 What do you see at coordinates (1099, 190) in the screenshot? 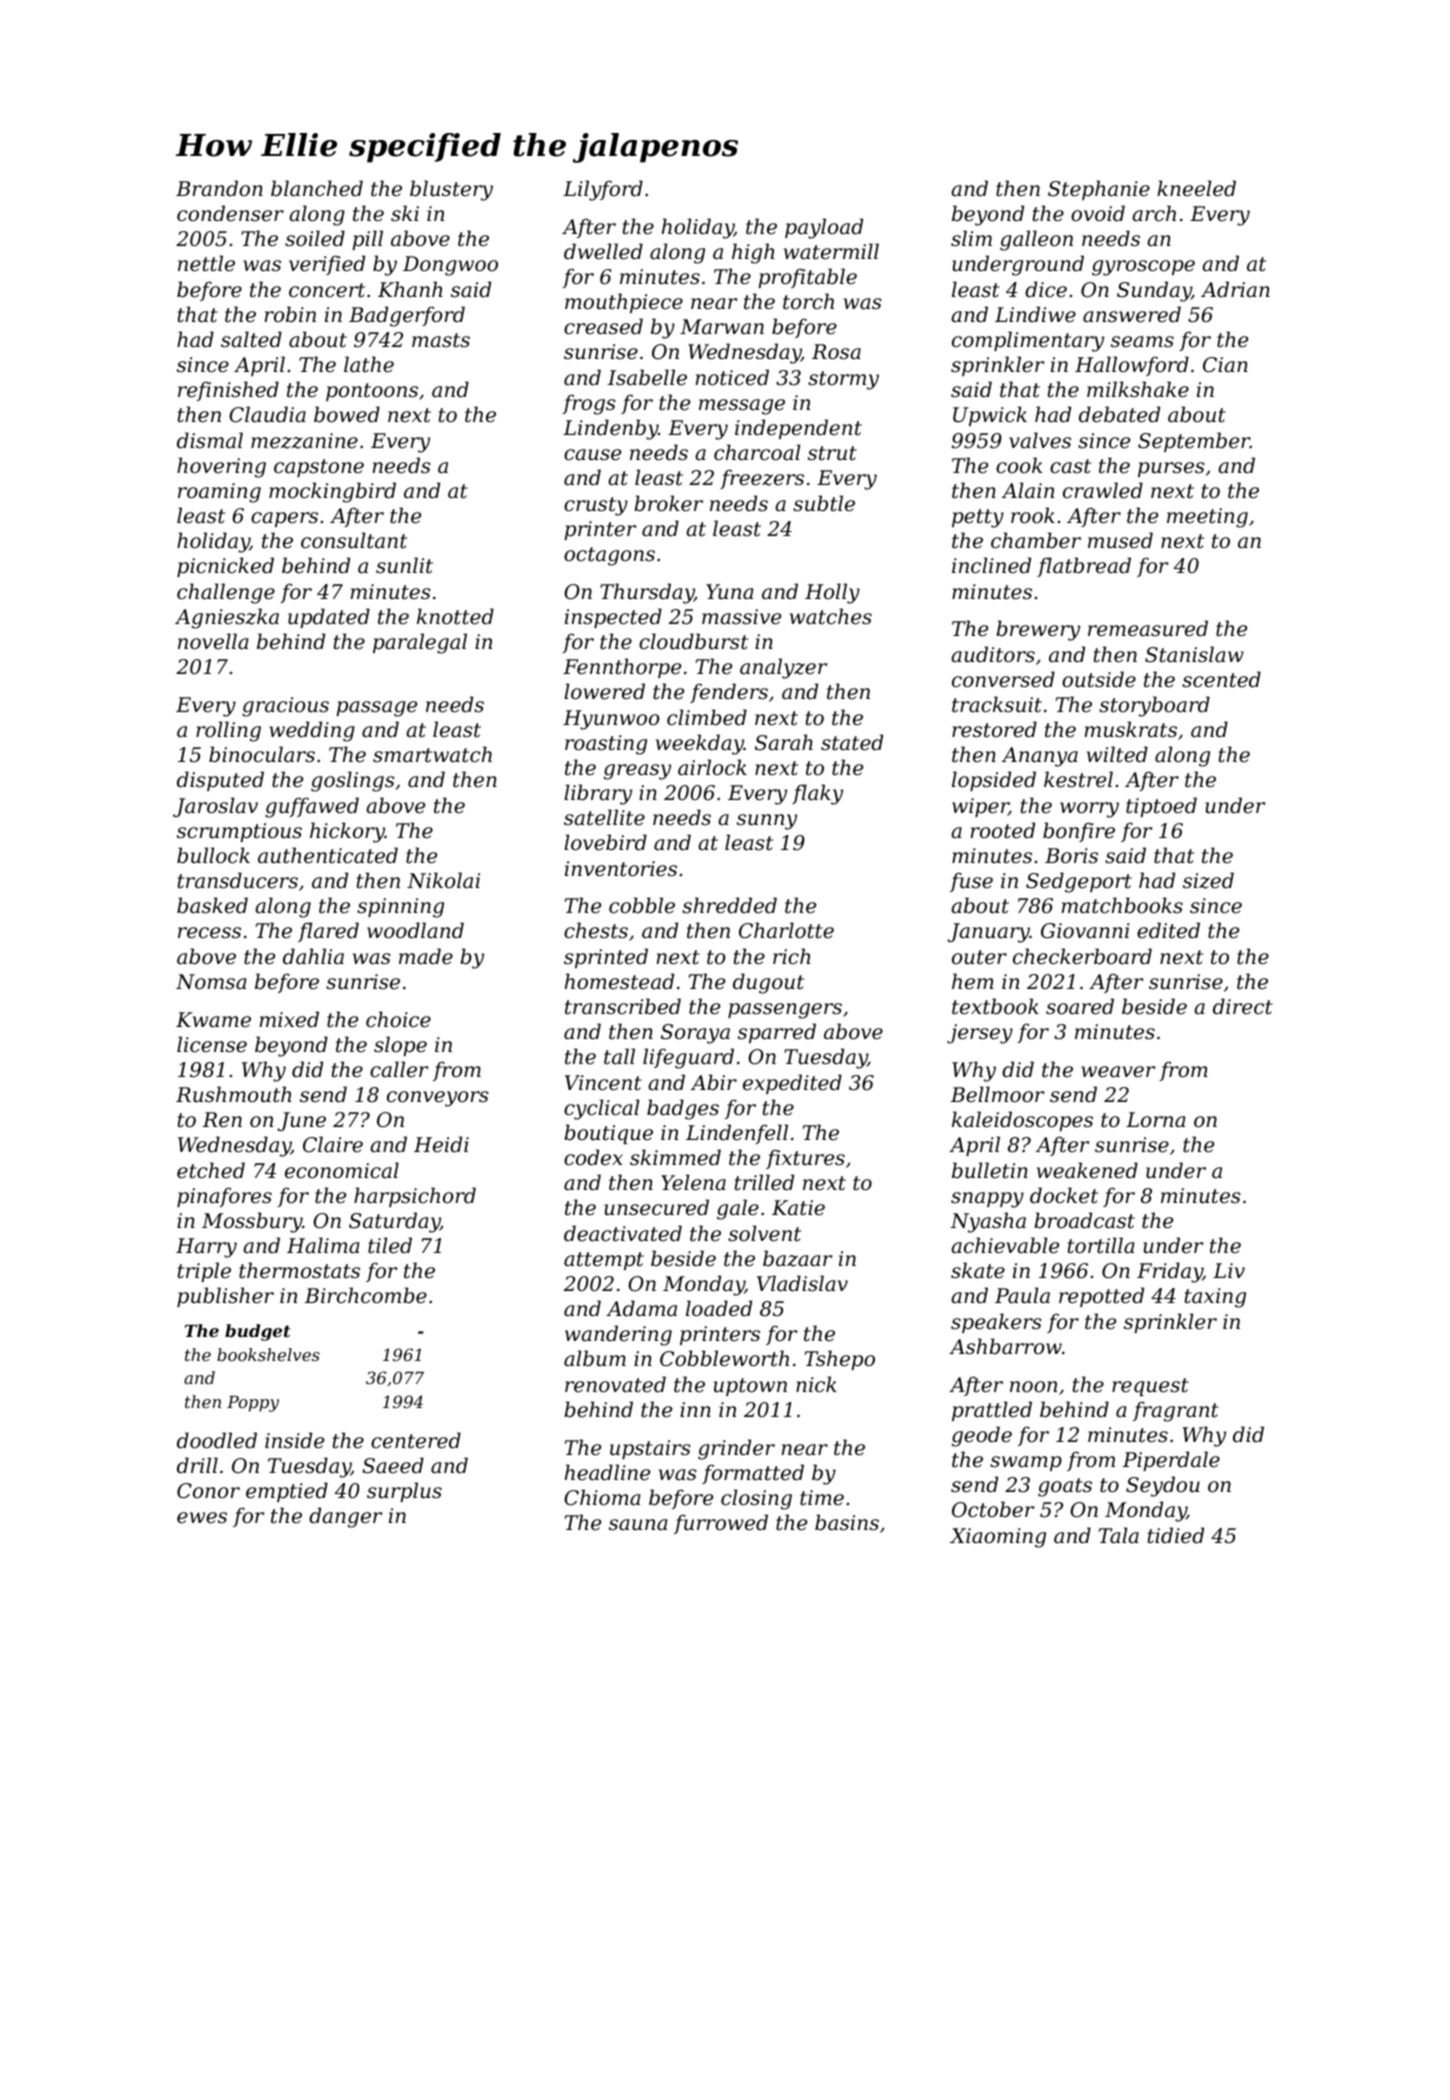
I see `Stephanie` at bounding box center [1099, 190].
